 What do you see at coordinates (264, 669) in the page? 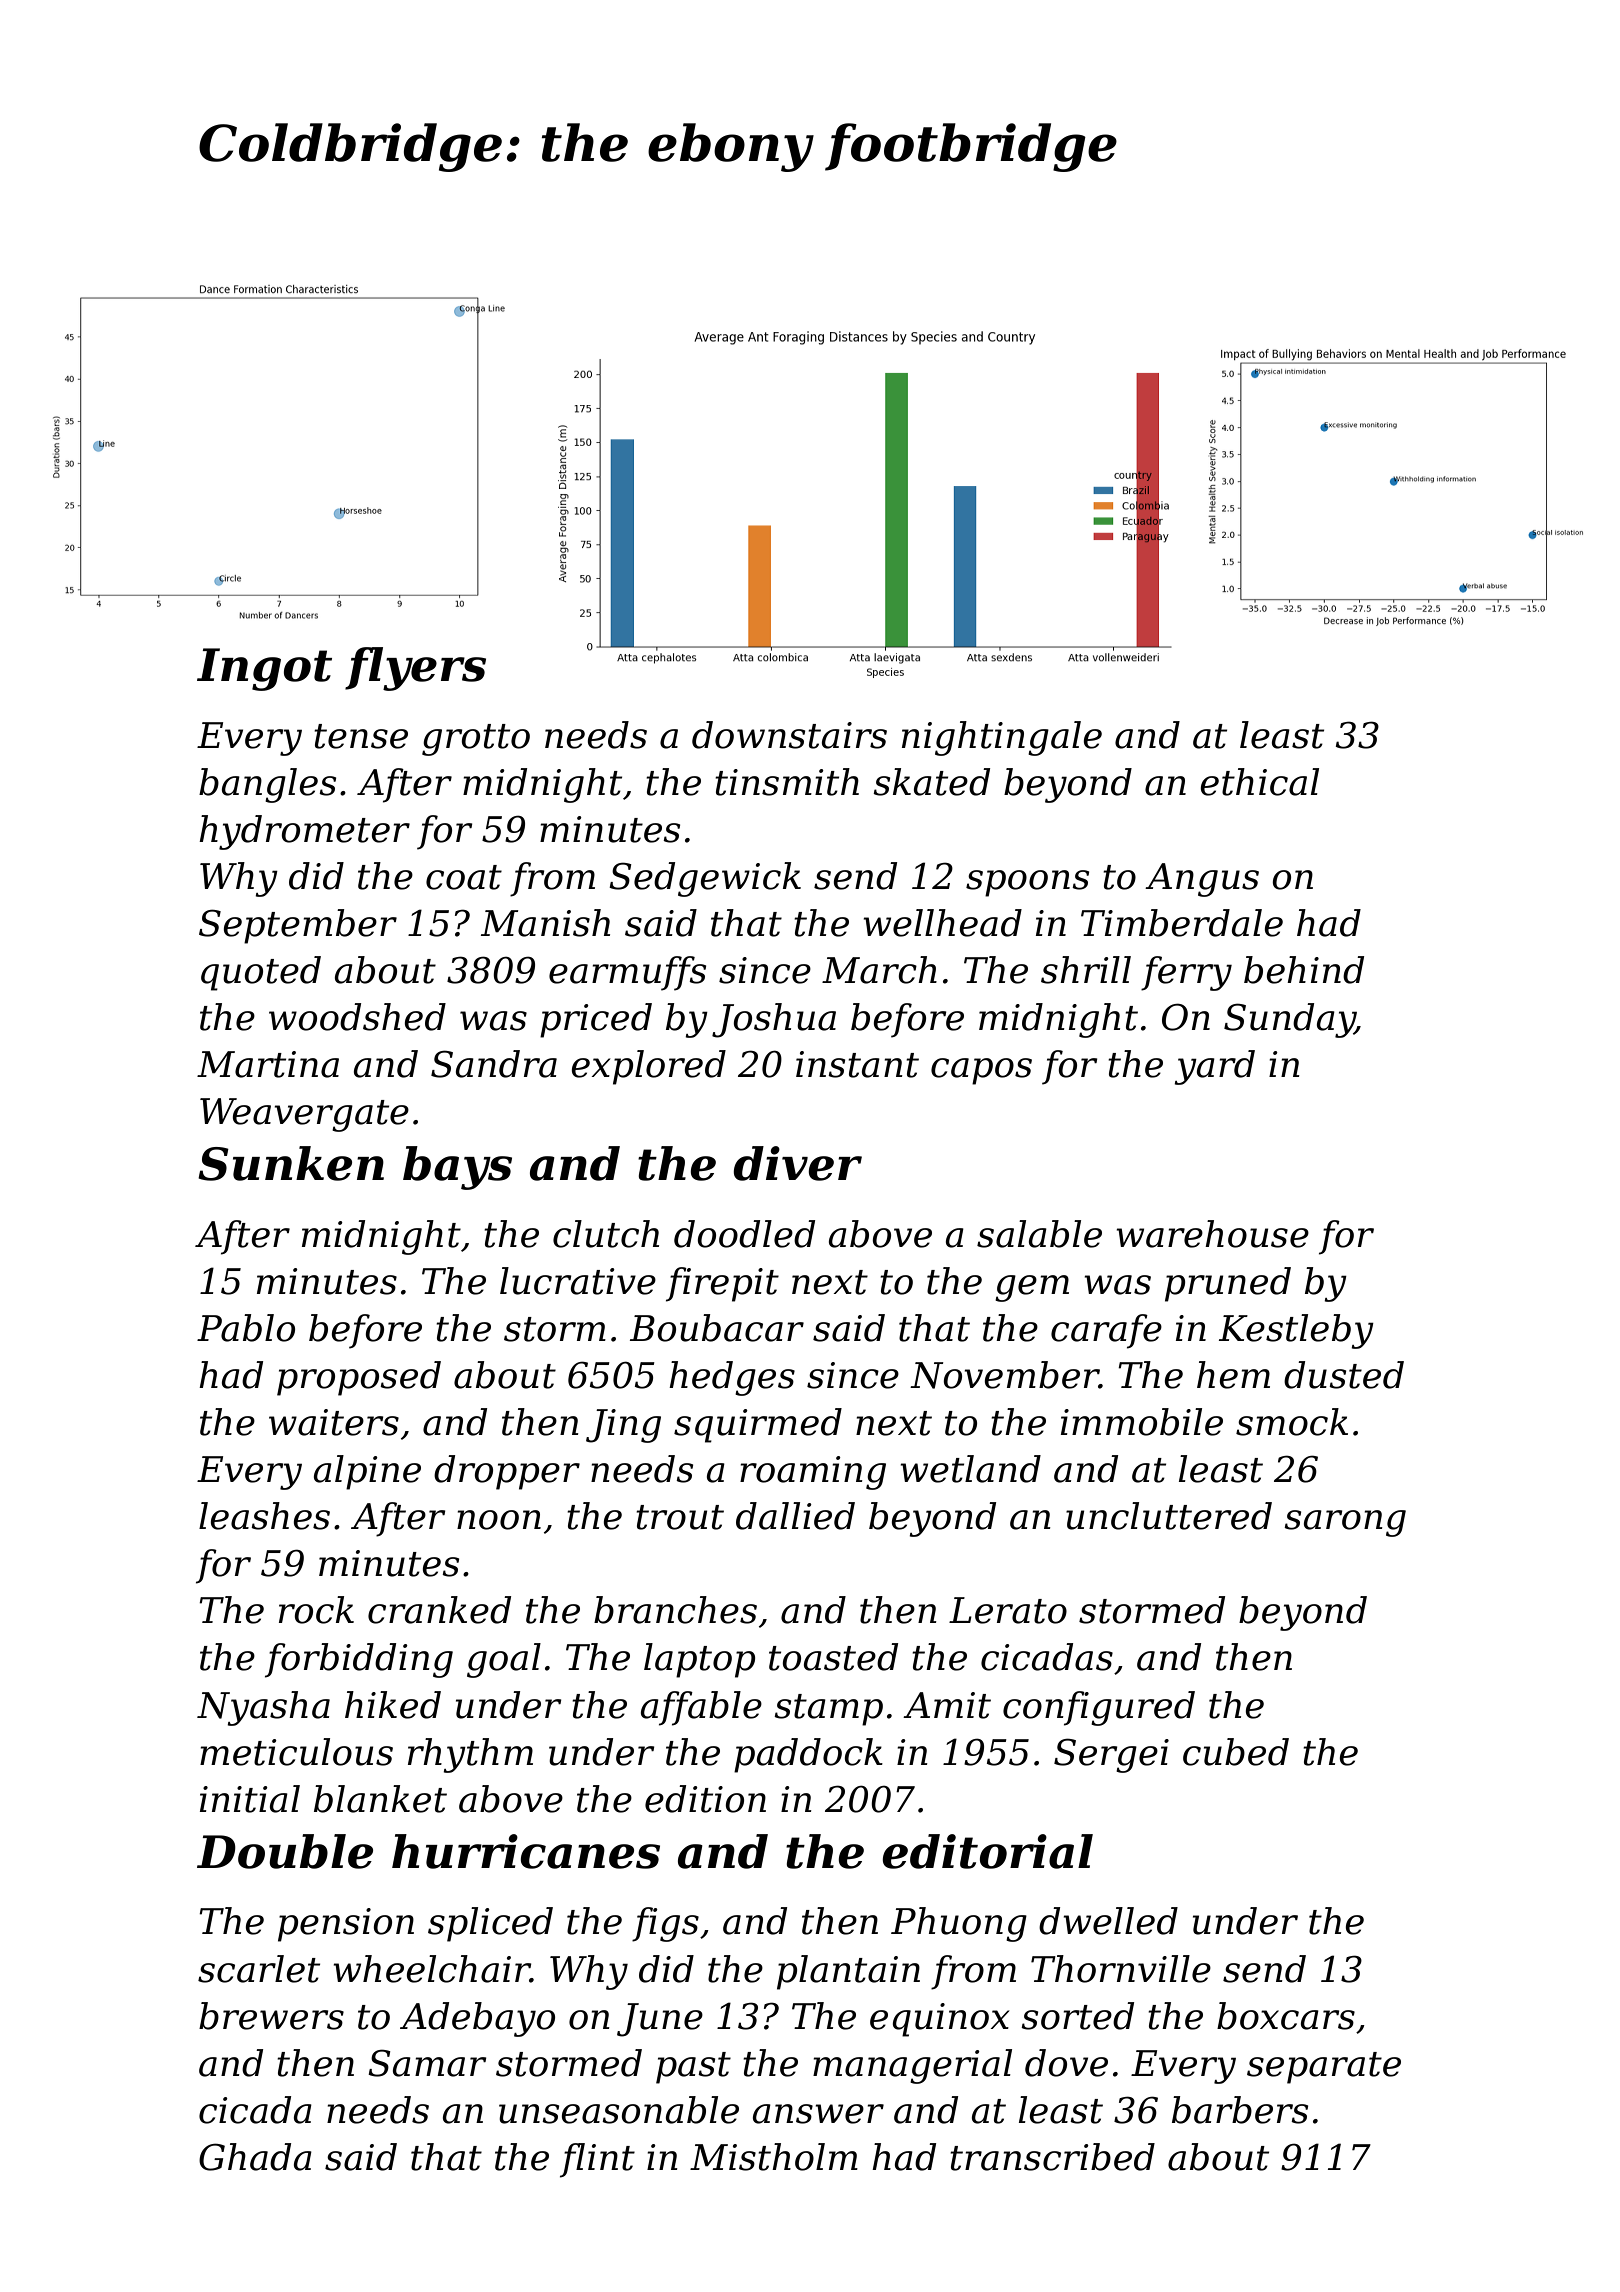
I see `Ingot` at bounding box center [264, 669].
